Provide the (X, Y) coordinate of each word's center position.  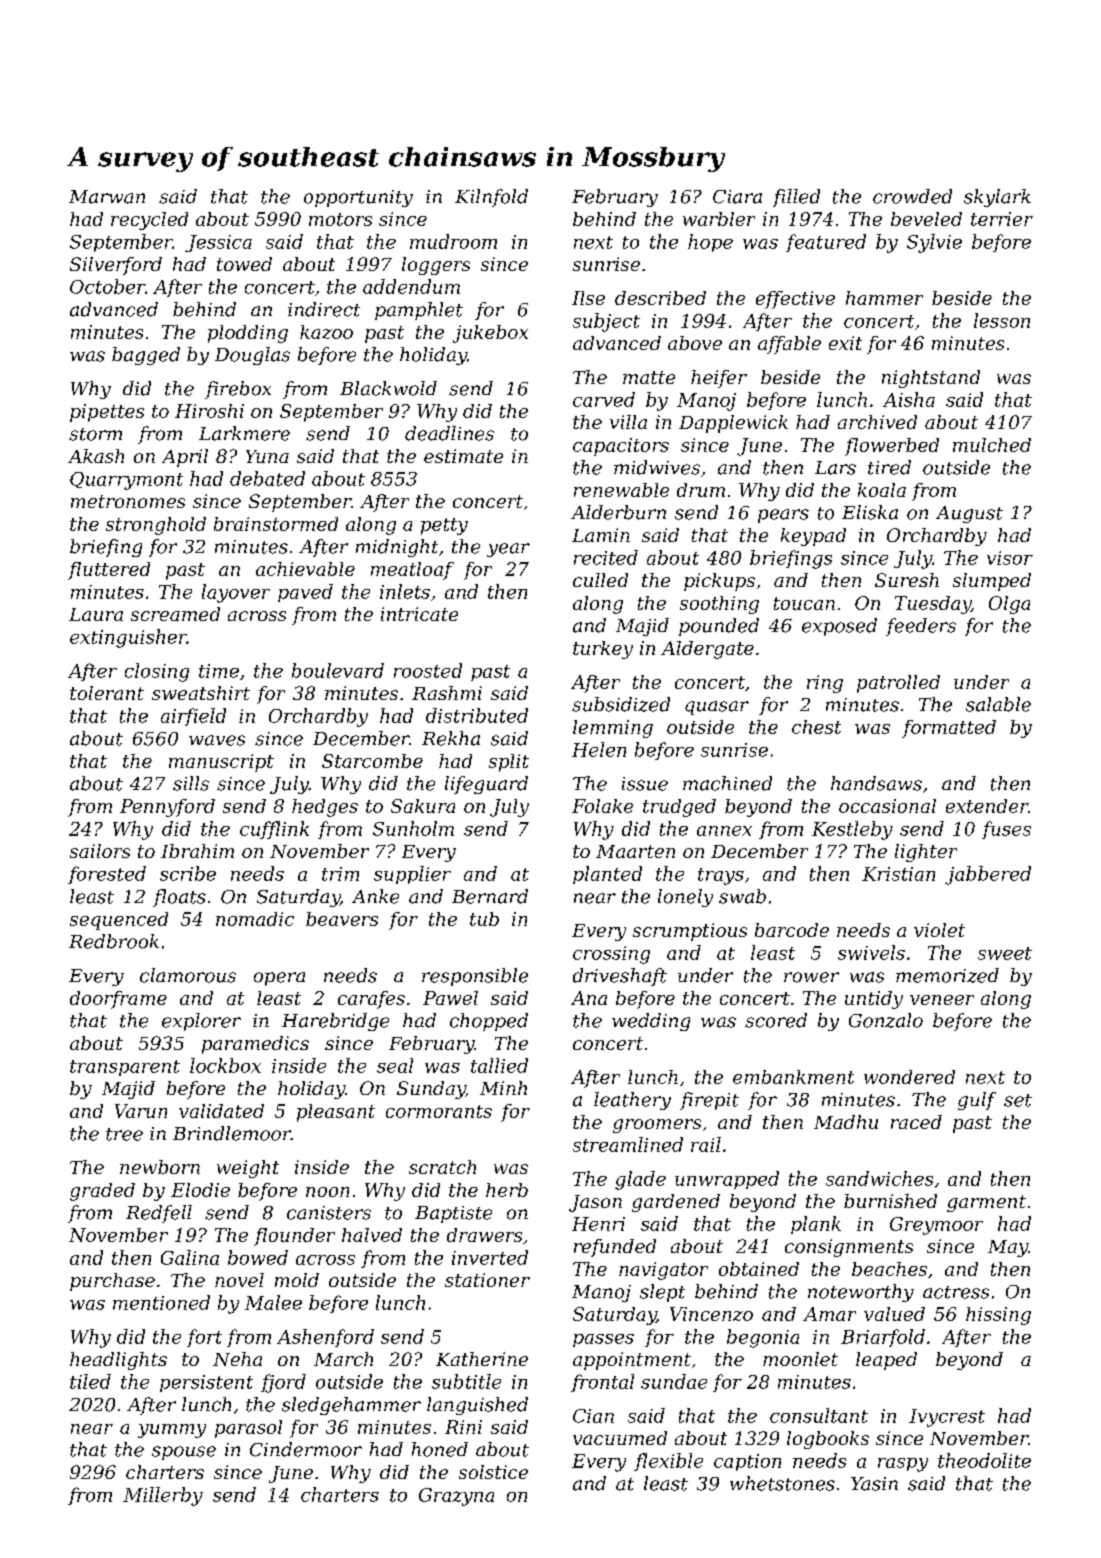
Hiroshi (209, 411)
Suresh (907, 580)
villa (628, 422)
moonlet (800, 1359)
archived (877, 422)
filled (796, 198)
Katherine (482, 1359)
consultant (819, 1415)
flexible (668, 1462)
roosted (428, 670)
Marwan (107, 197)
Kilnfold (491, 198)
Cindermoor (306, 1449)
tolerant (107, 693)
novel (239, 1280)
